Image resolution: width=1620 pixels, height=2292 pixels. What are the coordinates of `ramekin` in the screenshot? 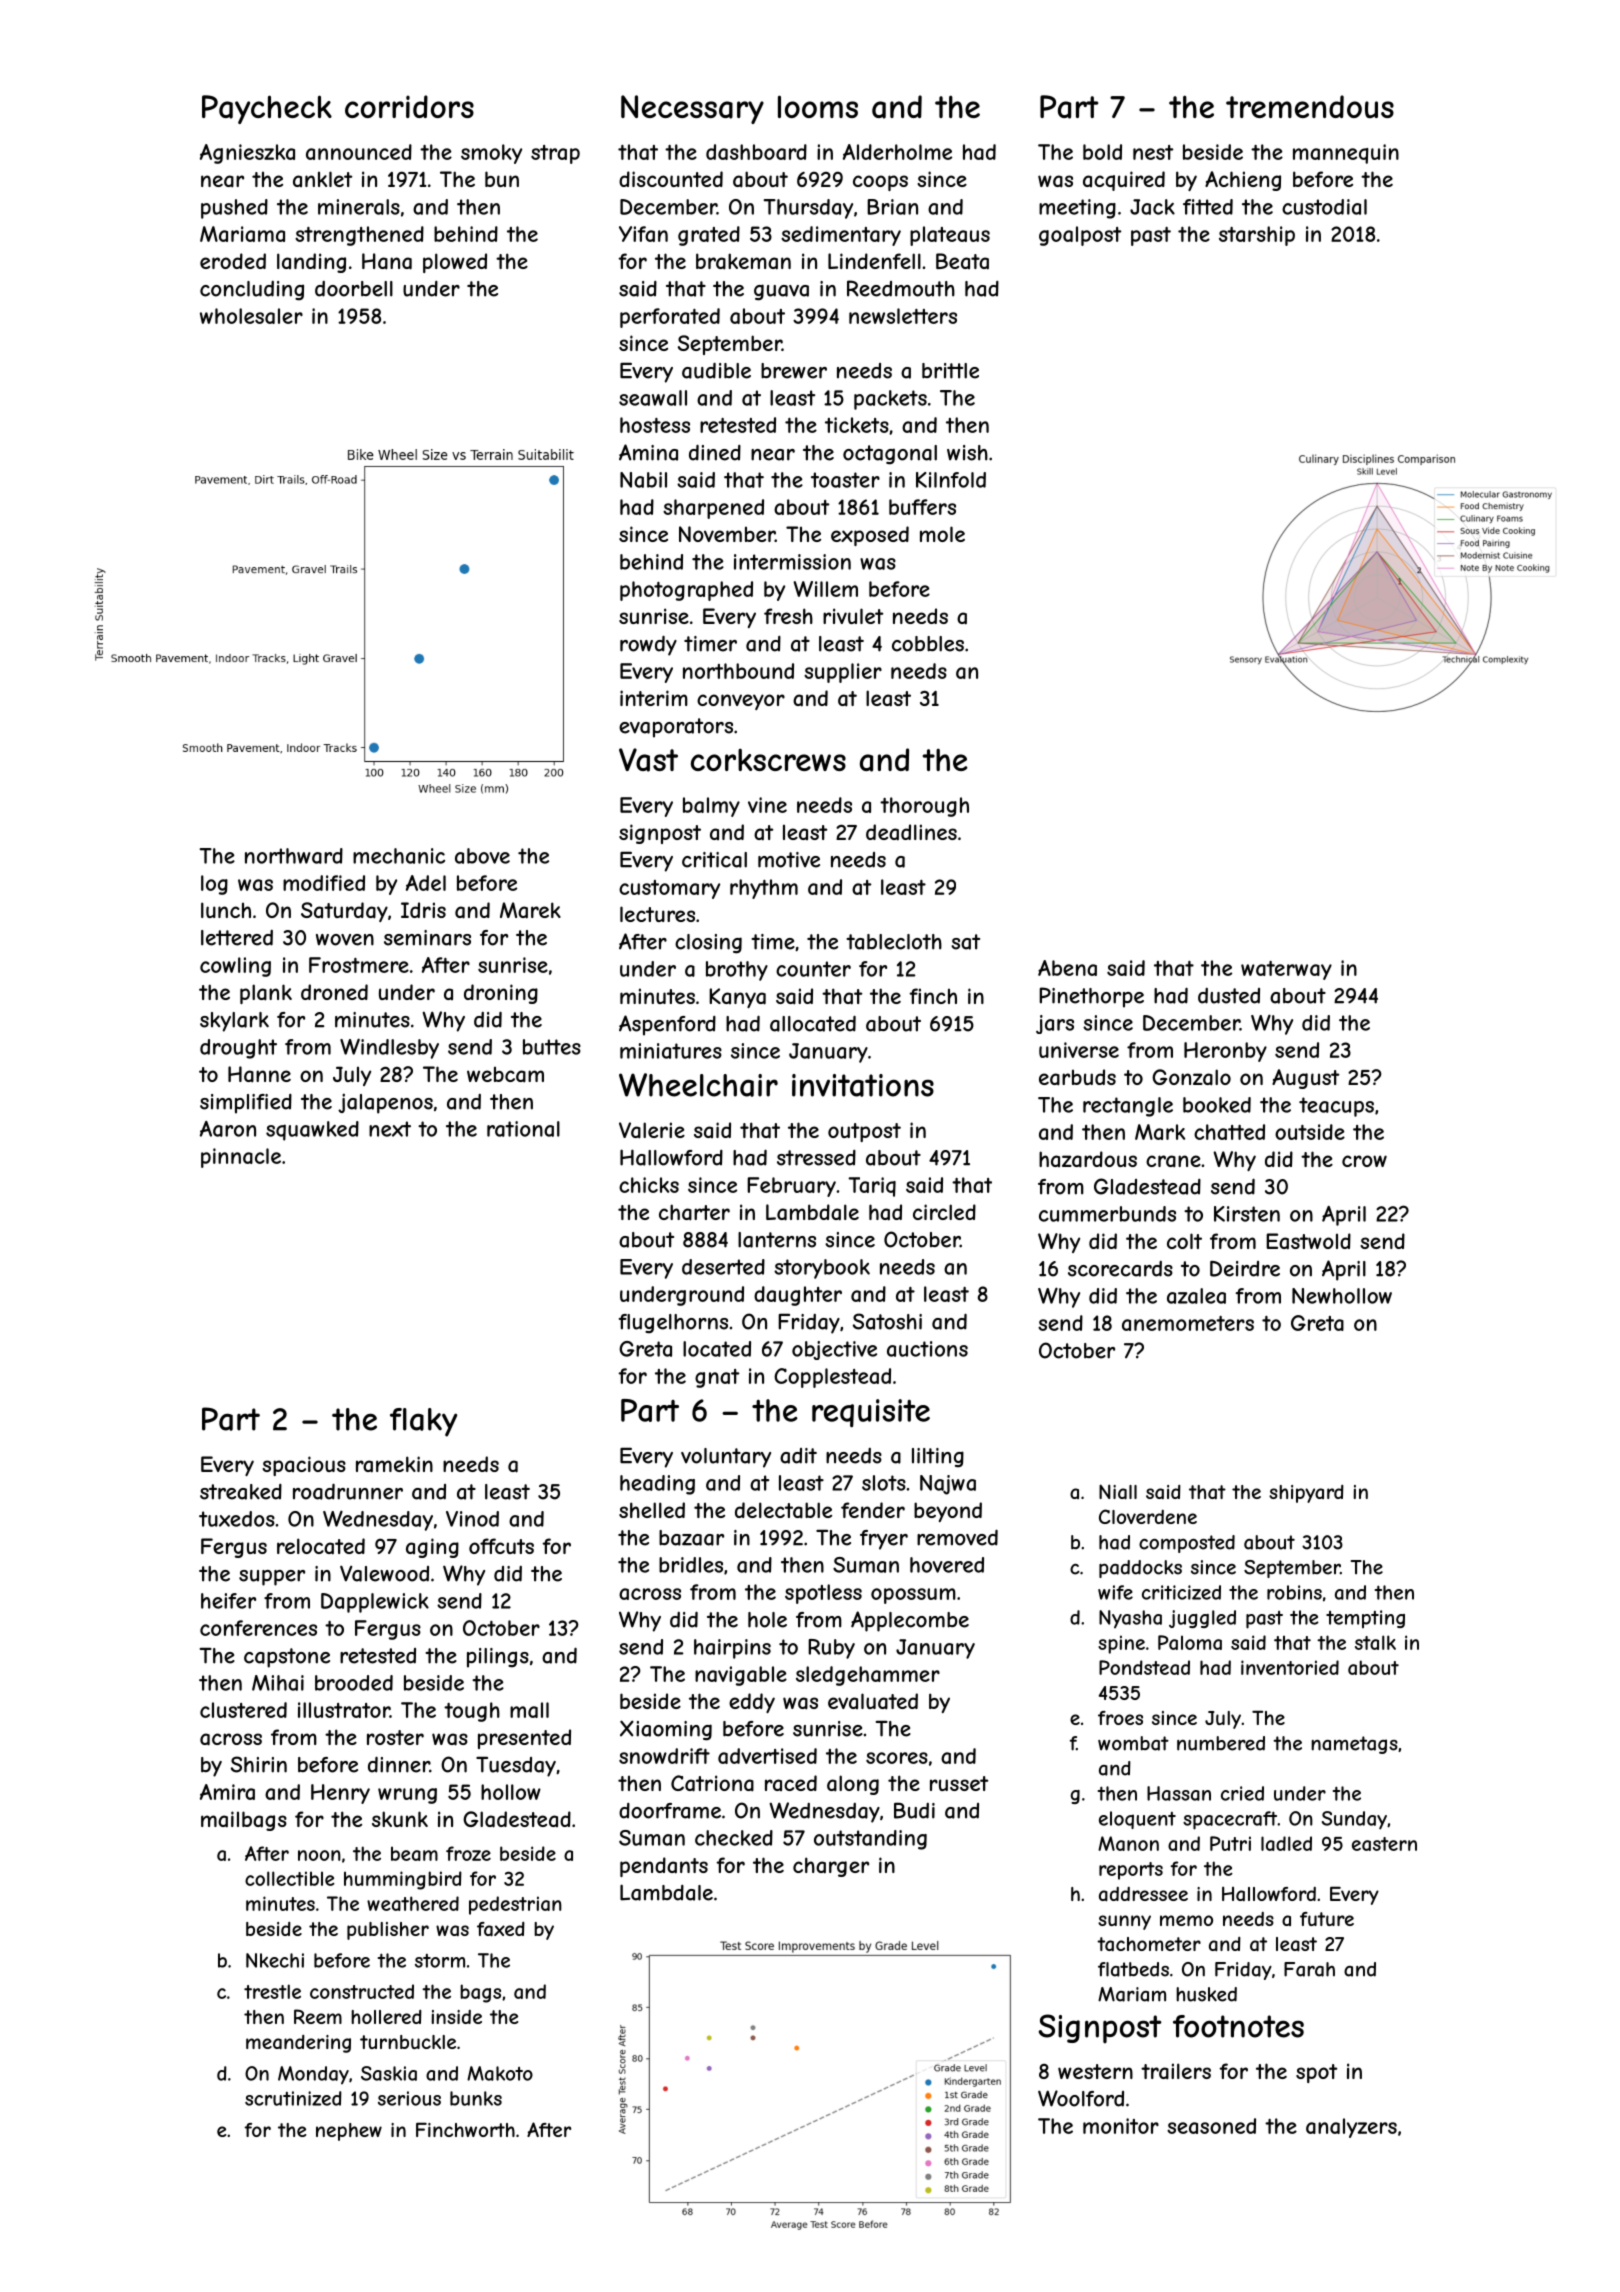 It's located at (394, 1464).
